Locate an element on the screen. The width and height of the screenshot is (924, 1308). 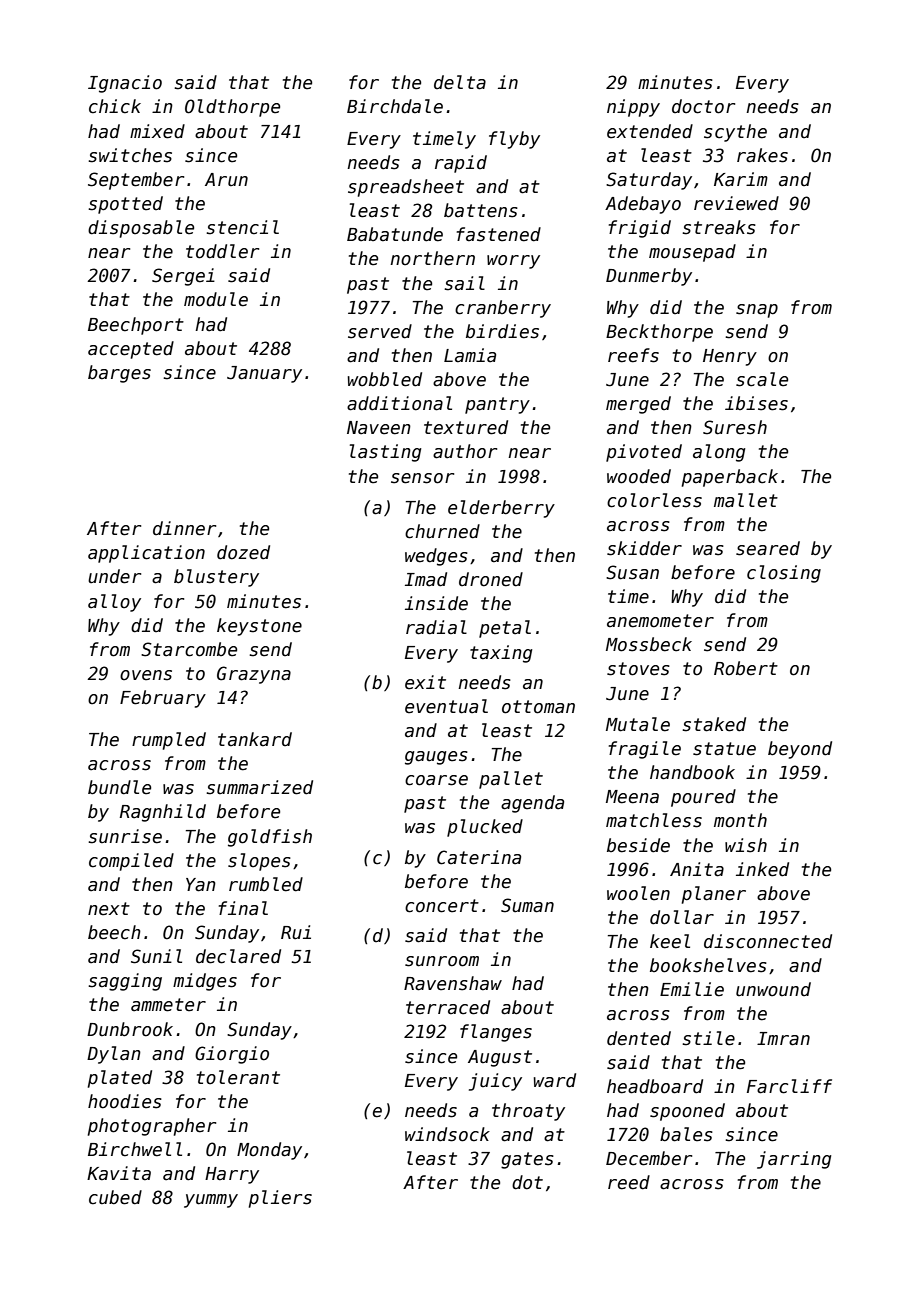
elderberry is located at coordinates (501, 509).
